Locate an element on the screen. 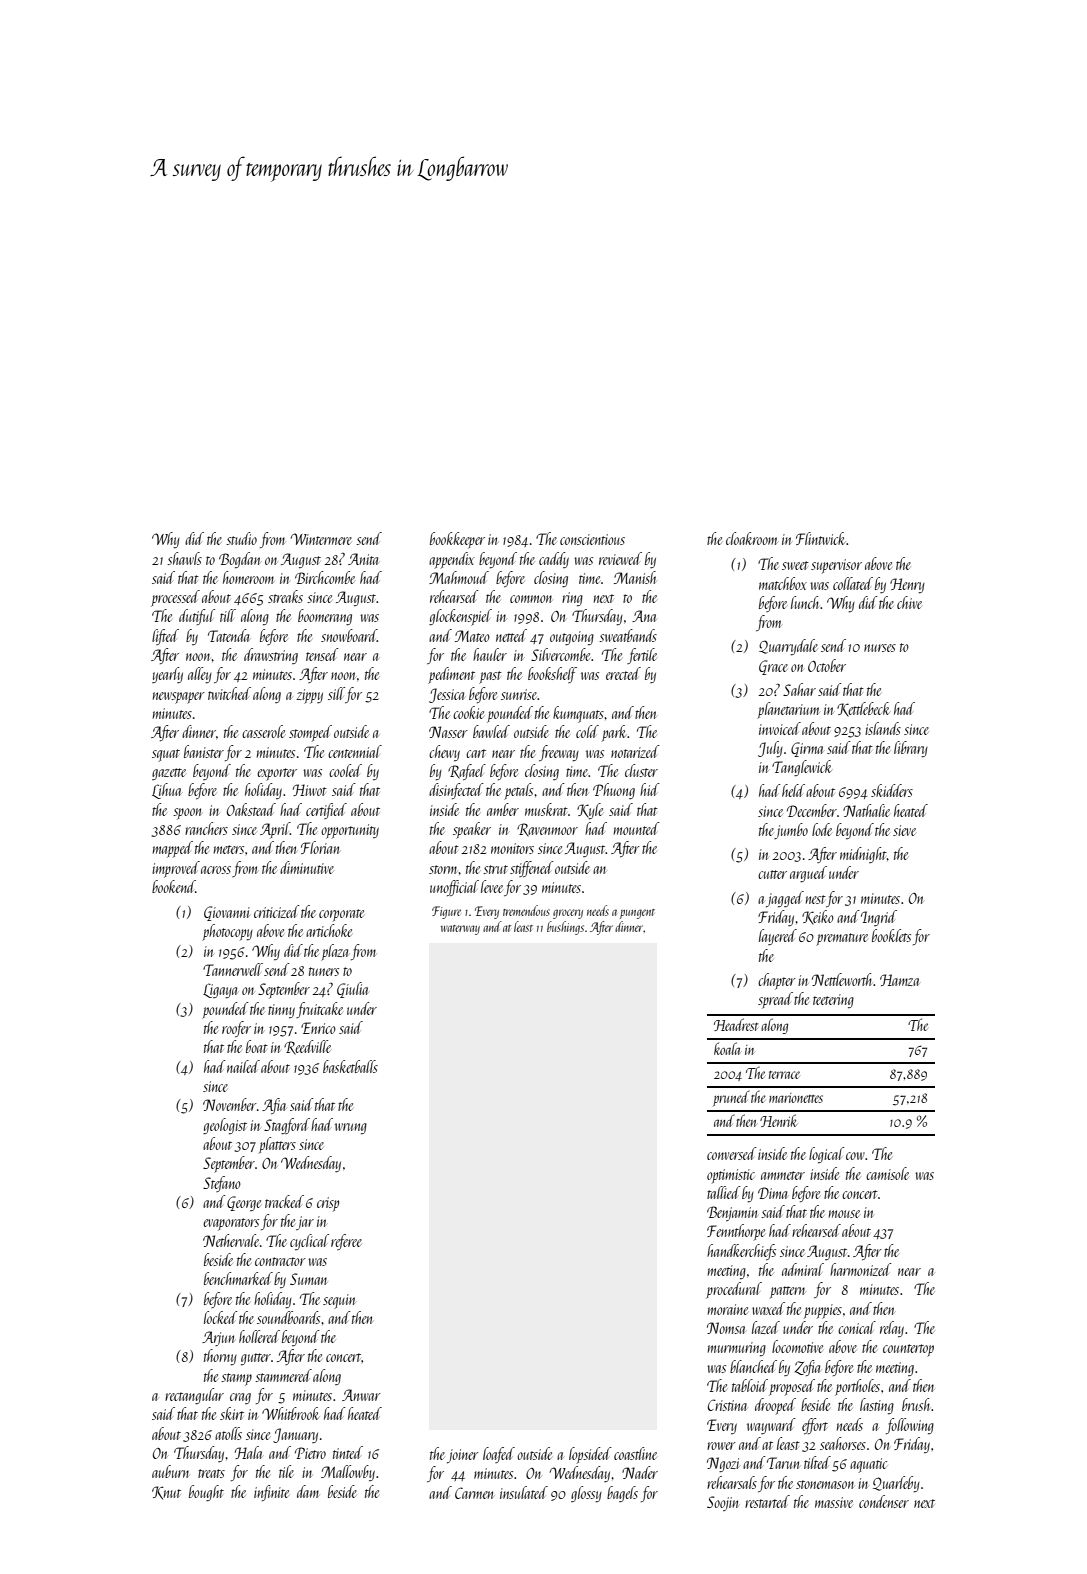 The image size is (1087, 1574). koala is located at coordinates (727, 1048).
